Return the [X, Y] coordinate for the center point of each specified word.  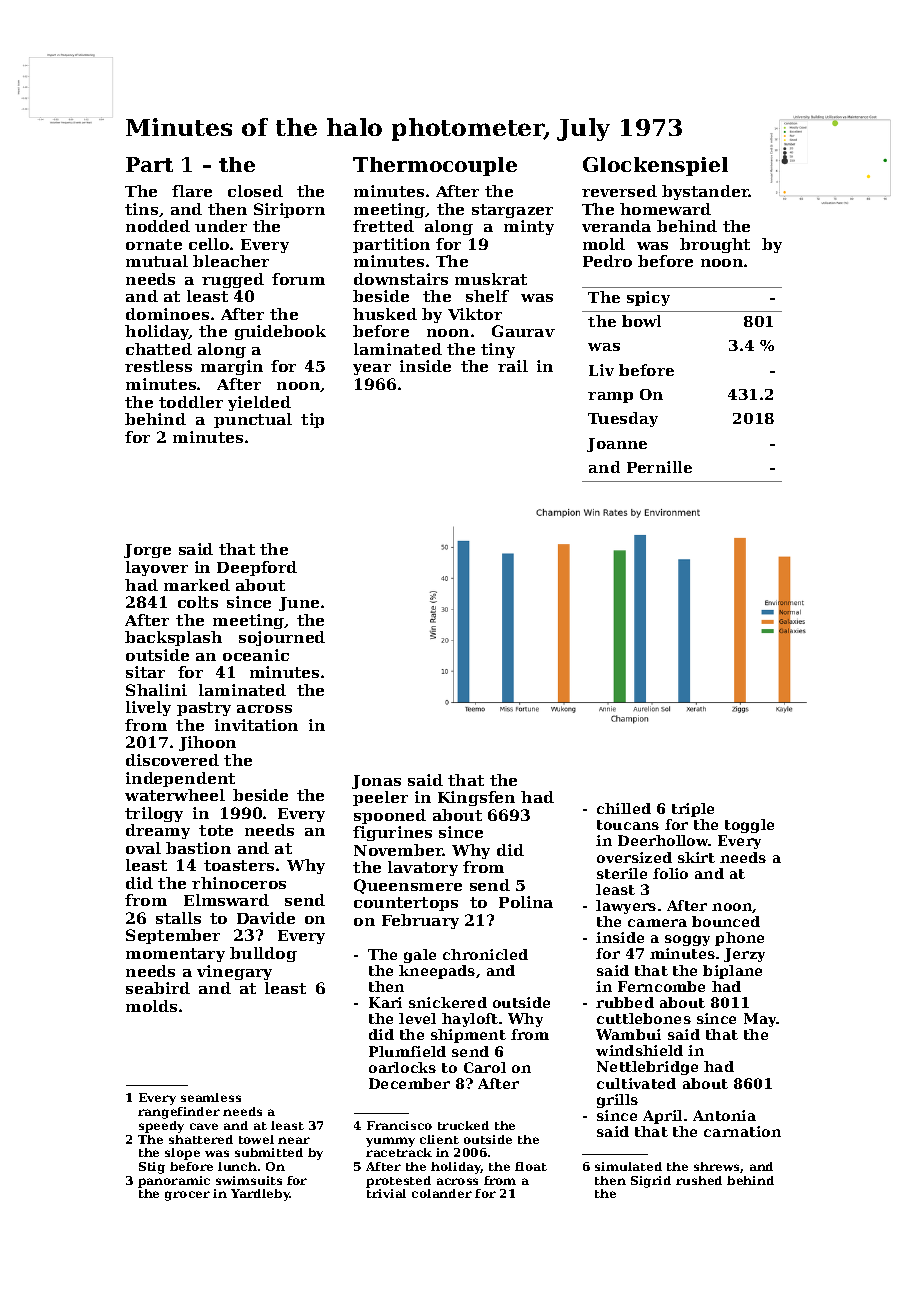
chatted [159, 349]
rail [513, 366]
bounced [726, 921]
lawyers [626, 907]
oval [143, 848]
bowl [641, 321]
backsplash [173, 638]
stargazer [512, 211]
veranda [616, 226]
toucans [628, 825]
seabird [158, 988]
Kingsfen [476, 798]
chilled [624, 808]
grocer [187, 1196]
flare [192, 191]
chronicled [485, 954]
